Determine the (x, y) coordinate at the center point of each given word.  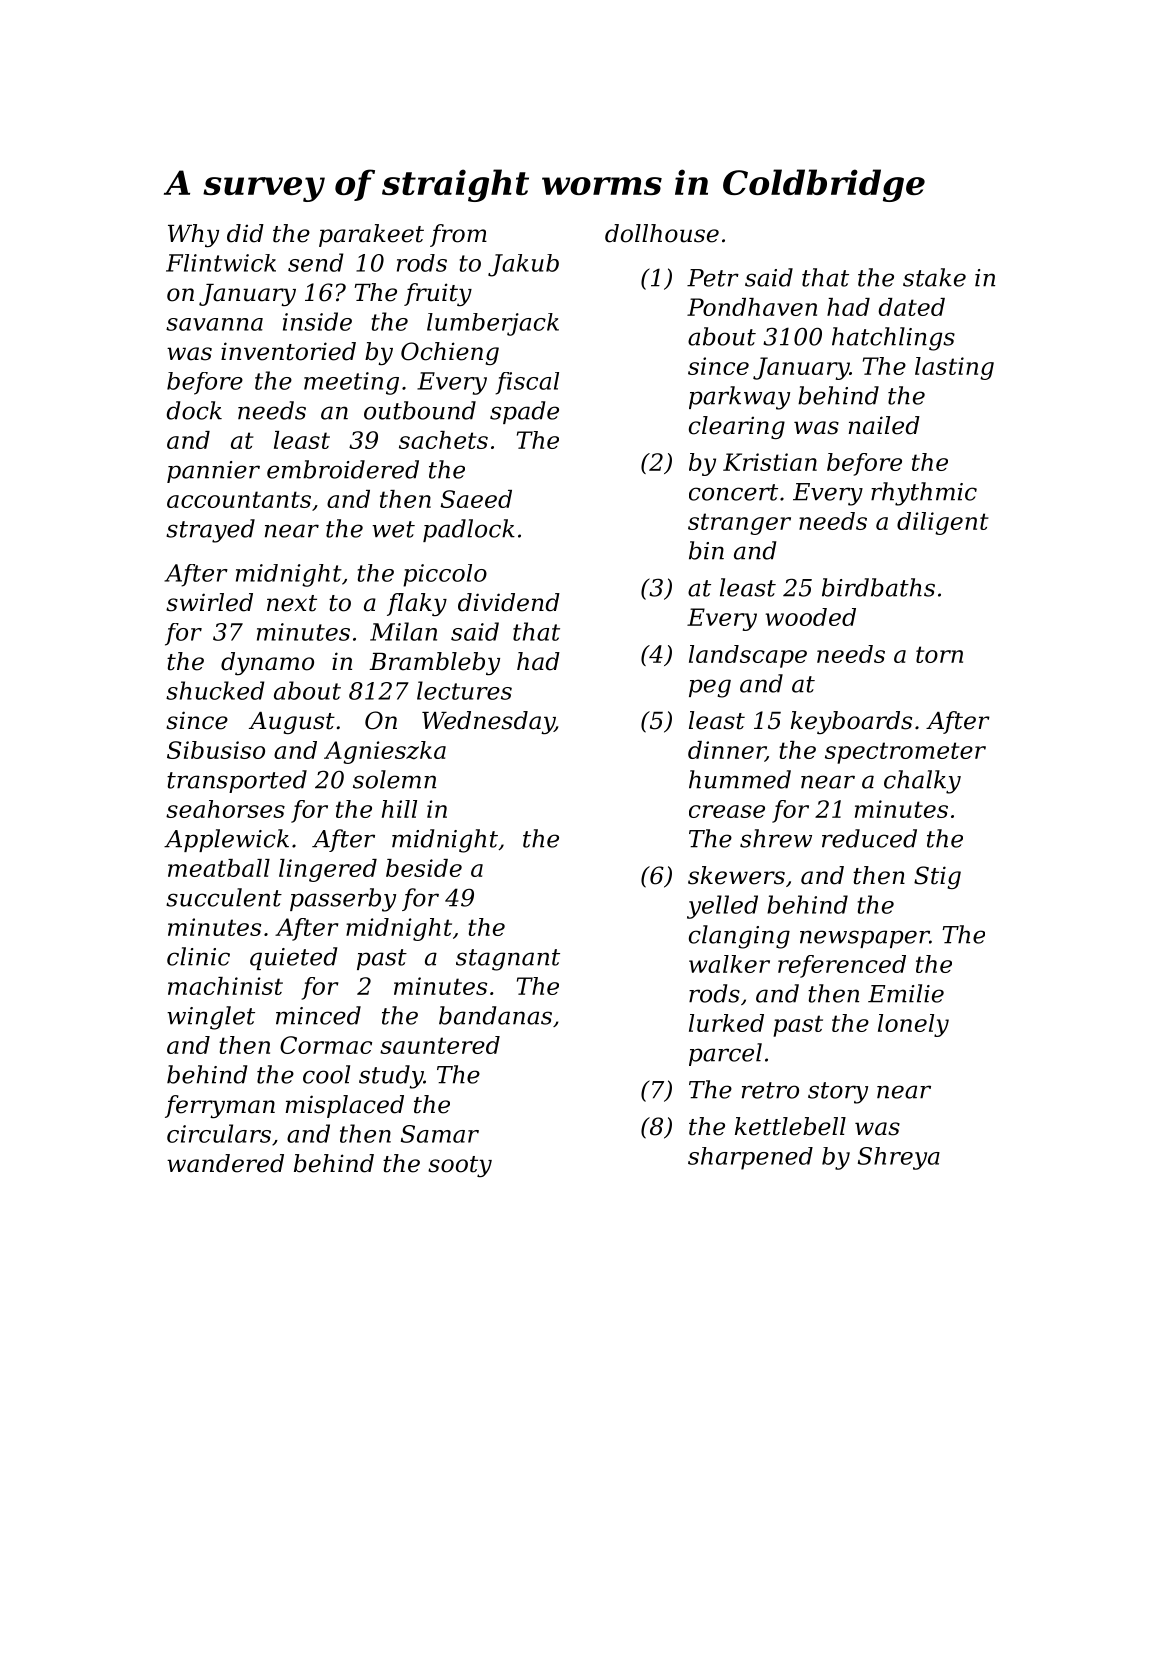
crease (727, 811)
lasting (954, 368)
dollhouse (662, 233)
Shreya (899, 1158)
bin (706, 550)
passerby (343, 900)
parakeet (371, 235)
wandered (225, 1163)
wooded (810, 617)
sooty (460, 1166)
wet (393, 529)
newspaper (864, 939)
